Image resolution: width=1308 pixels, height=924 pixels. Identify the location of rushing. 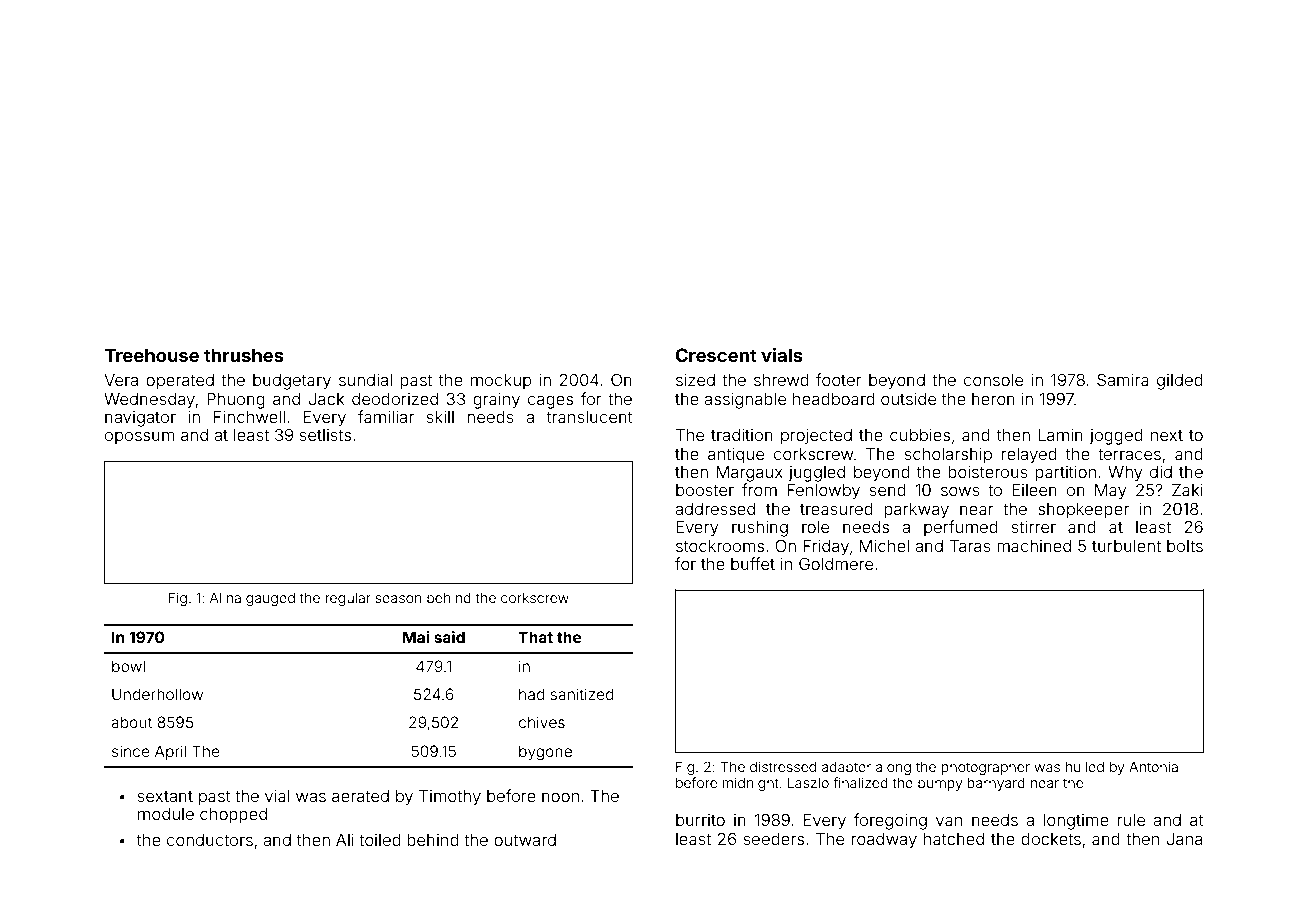
(760, 529).
